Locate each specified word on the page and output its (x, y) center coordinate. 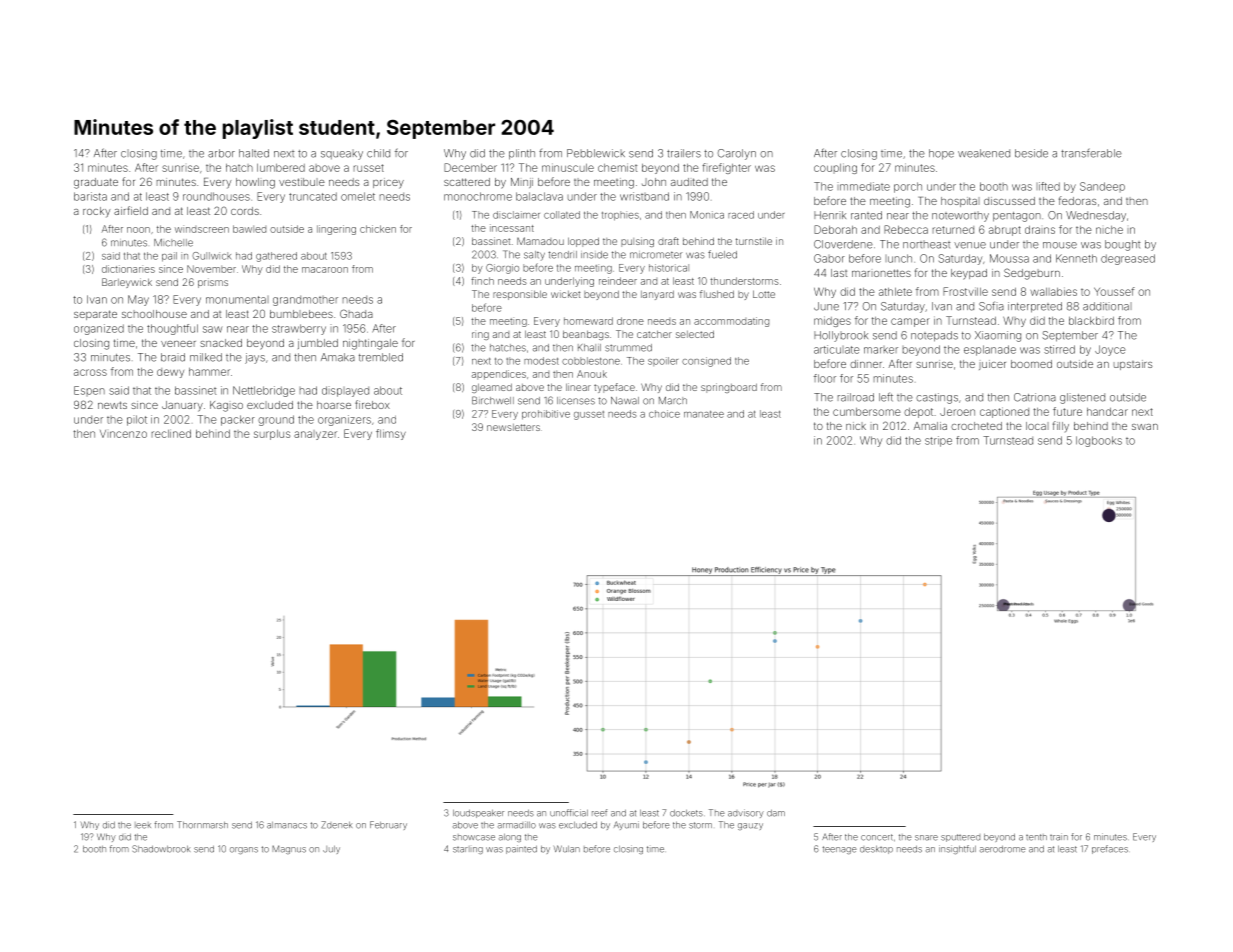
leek (143, 825)
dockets (686, 813)
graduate (96, 183)
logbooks (1099, 441)
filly (1061, 426)
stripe (938, 441)
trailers (684, 153)
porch (908, 187)
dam (776, 813)
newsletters (513, 427)
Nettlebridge (264, 391)
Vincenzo (123, 434)
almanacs (287, 825)
